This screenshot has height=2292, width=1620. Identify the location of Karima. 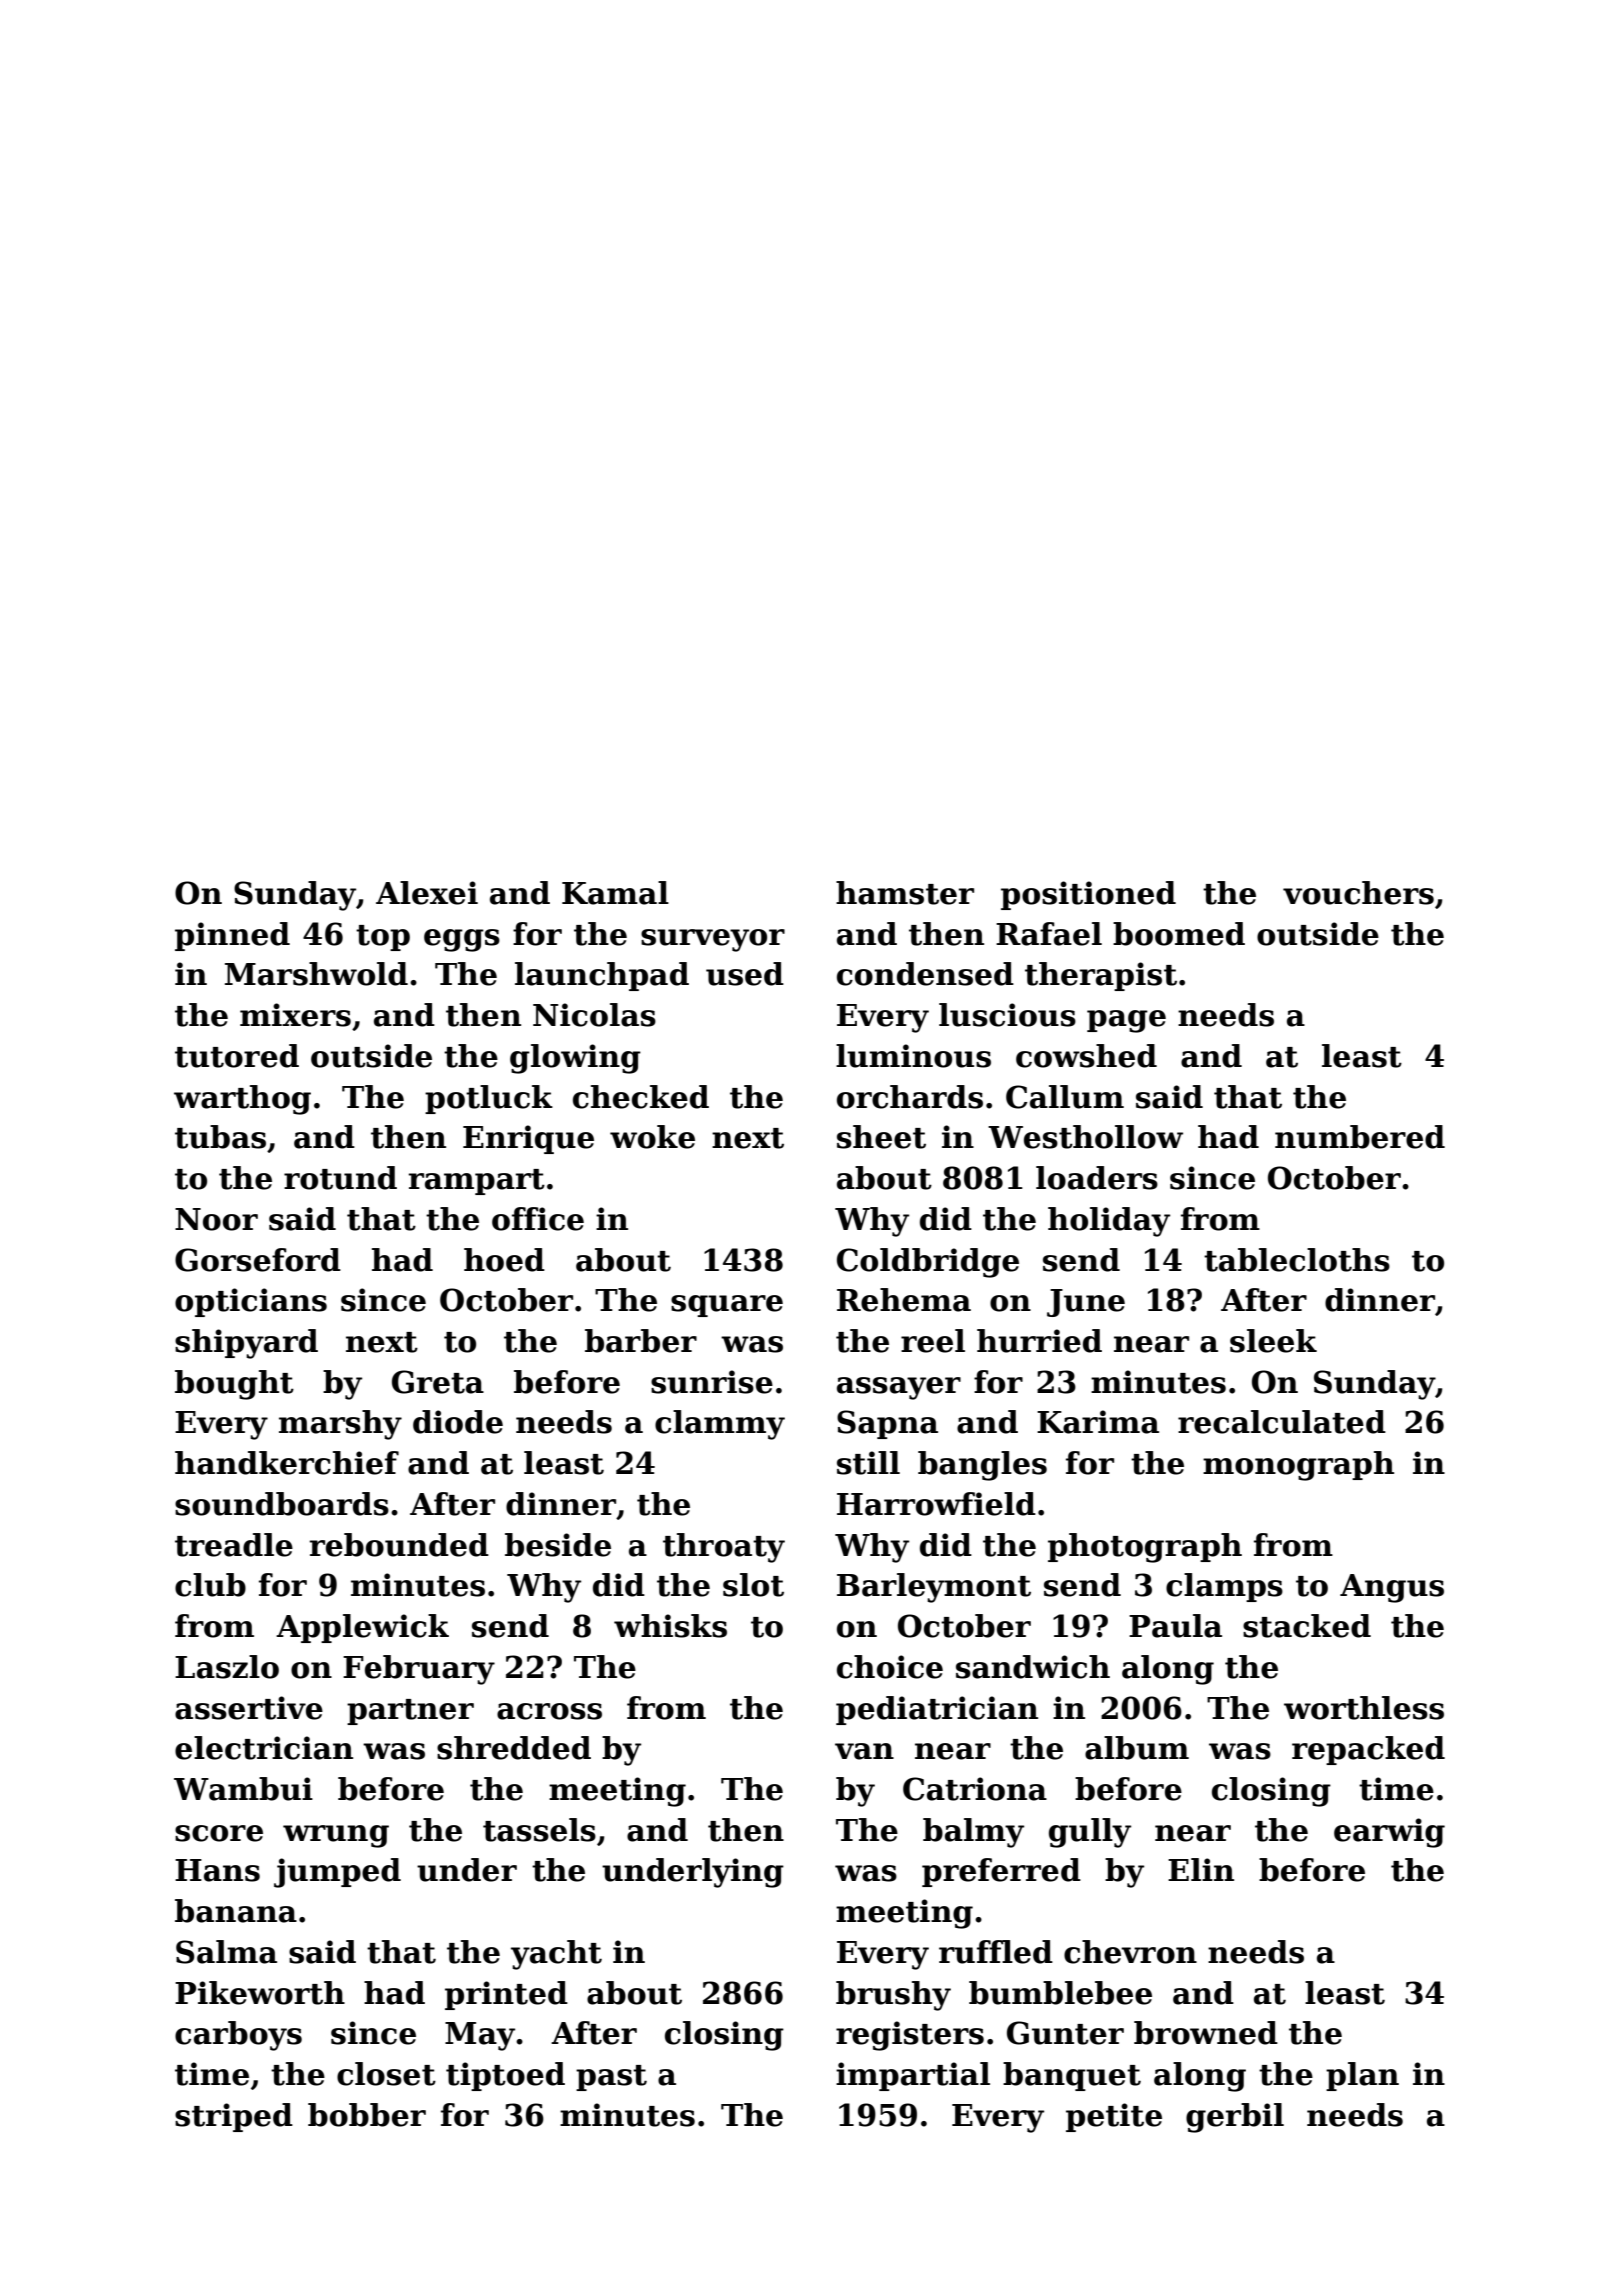
(1098, 1422).
